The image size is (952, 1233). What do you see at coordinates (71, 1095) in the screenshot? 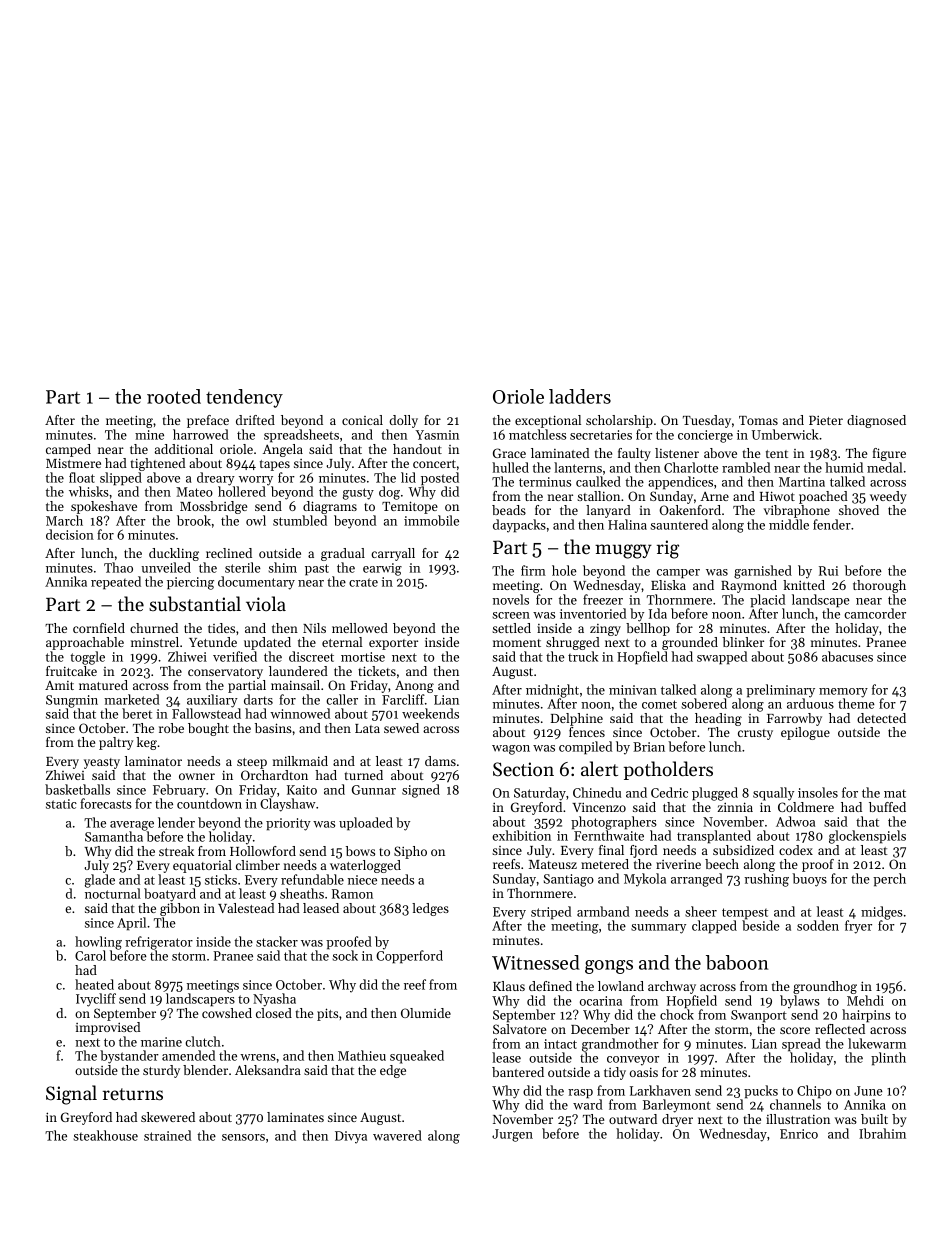
I see `Signal` at bounding box center [71, 1095].
